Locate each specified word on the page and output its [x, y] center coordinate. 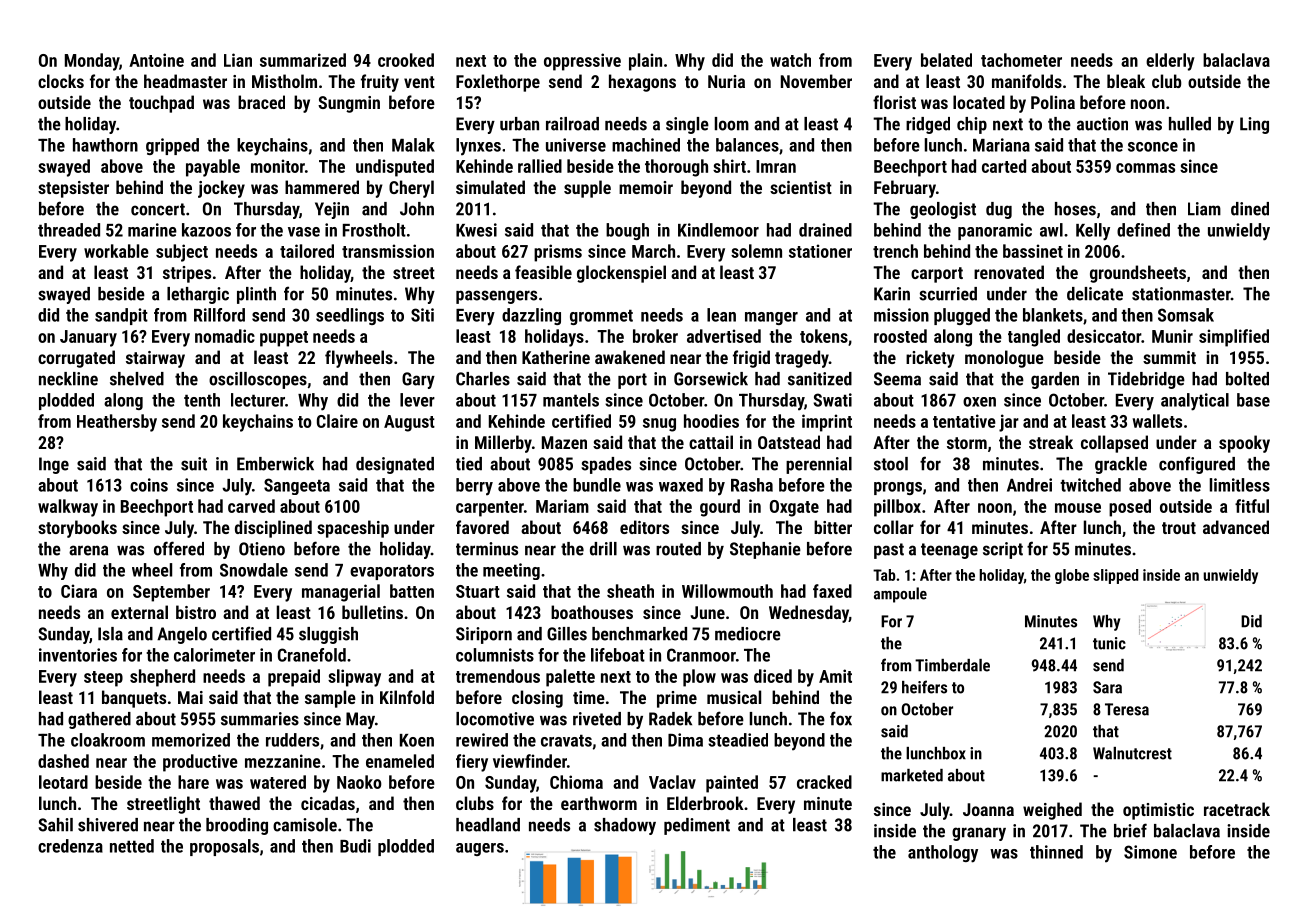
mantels [571, 400]
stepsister [73, 189]
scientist [801, 187]
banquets [134, 699]
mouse [1078, 508]
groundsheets [1138, 274]
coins [149, 485]
